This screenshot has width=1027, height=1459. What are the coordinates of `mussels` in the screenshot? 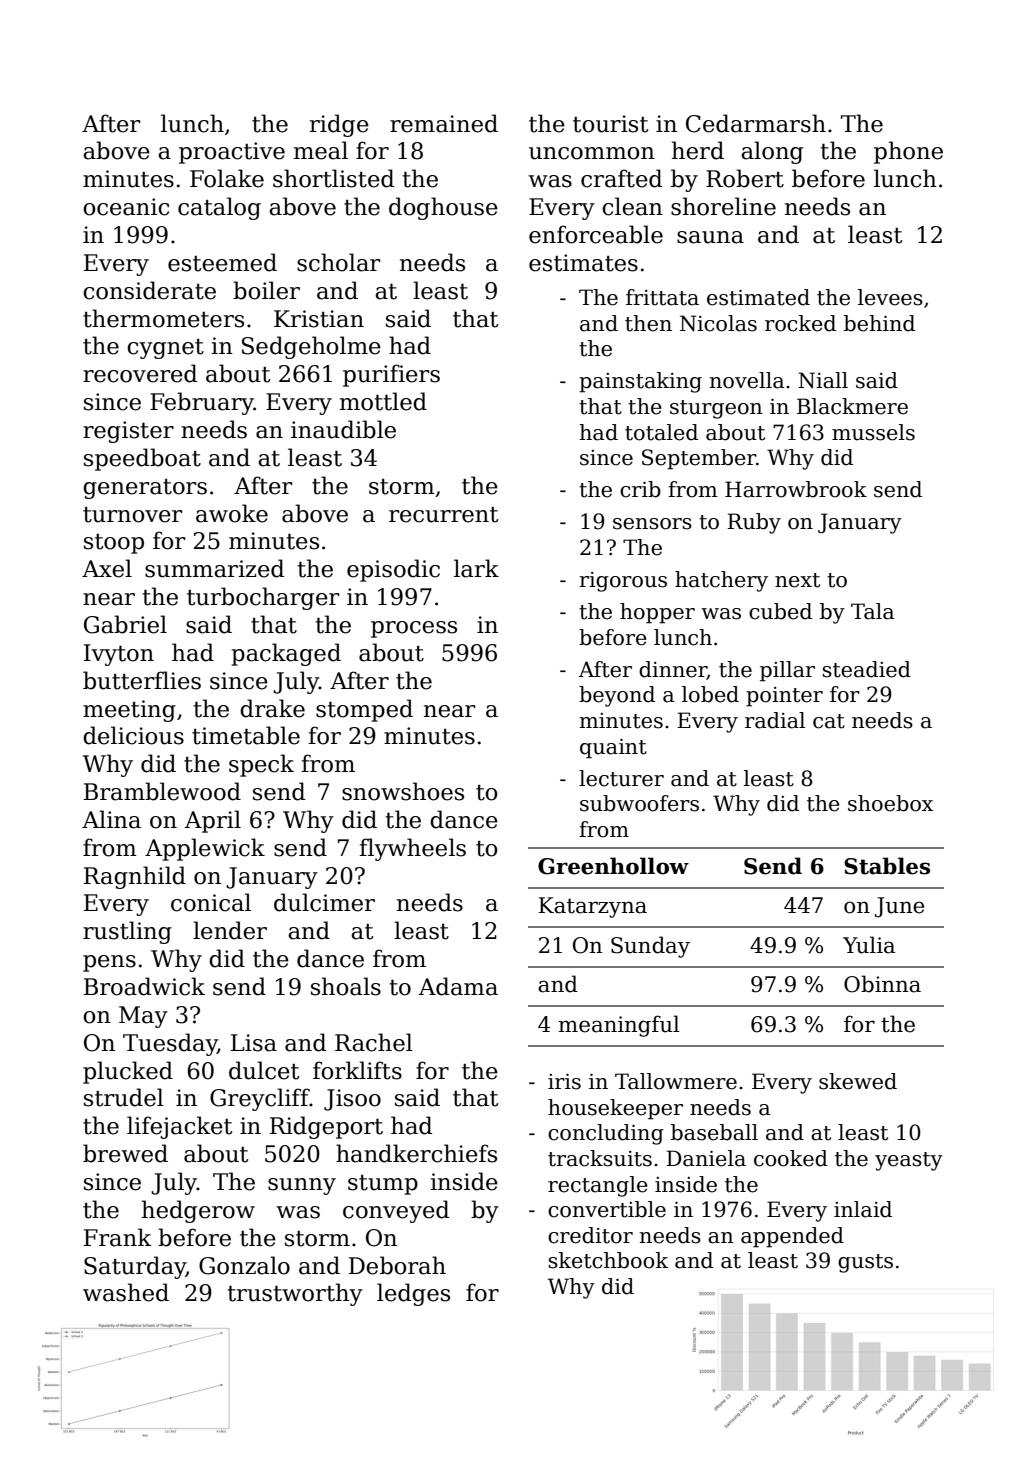 It's located at (873, 432).
